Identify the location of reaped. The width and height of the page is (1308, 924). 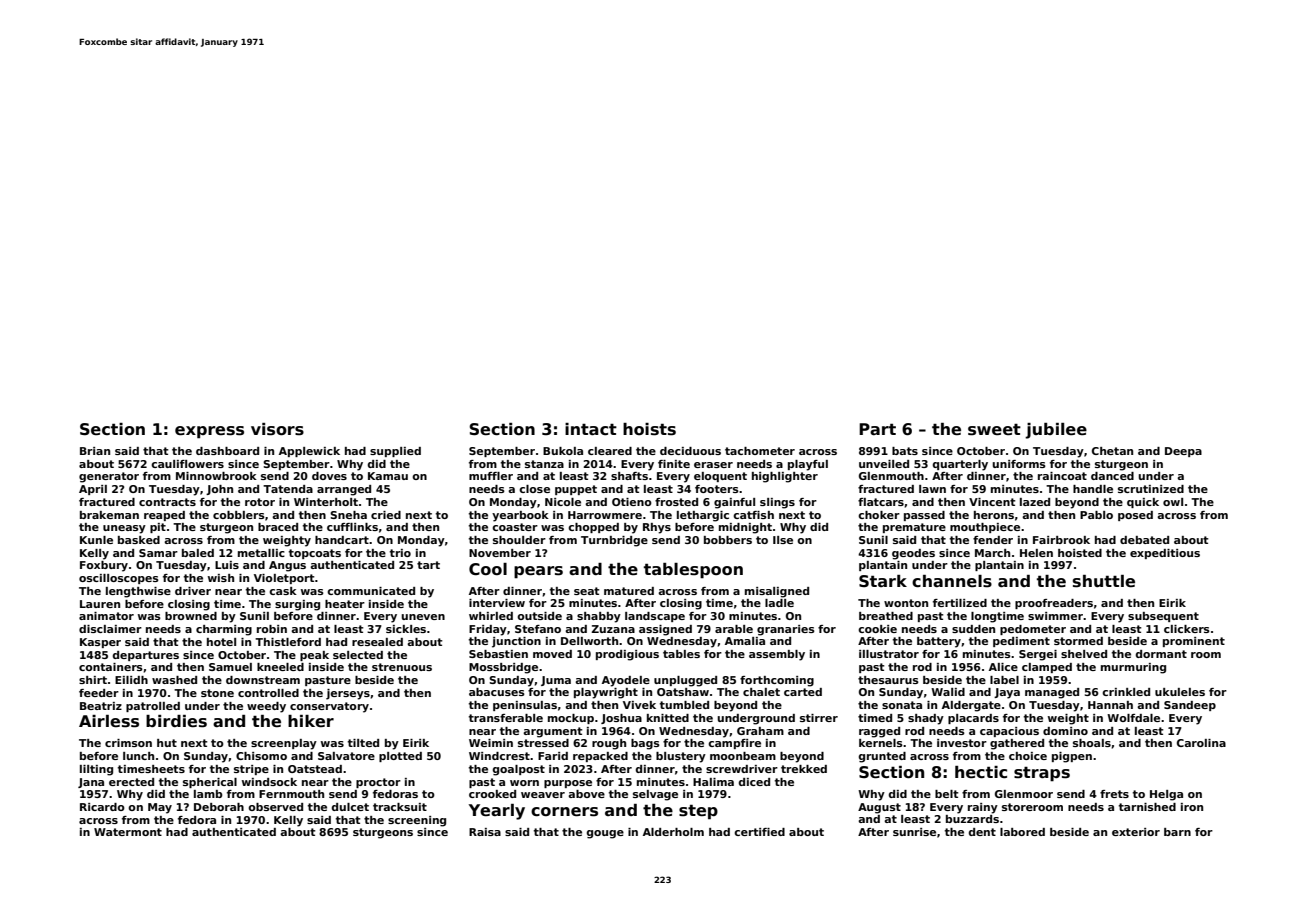
(164, 516).
